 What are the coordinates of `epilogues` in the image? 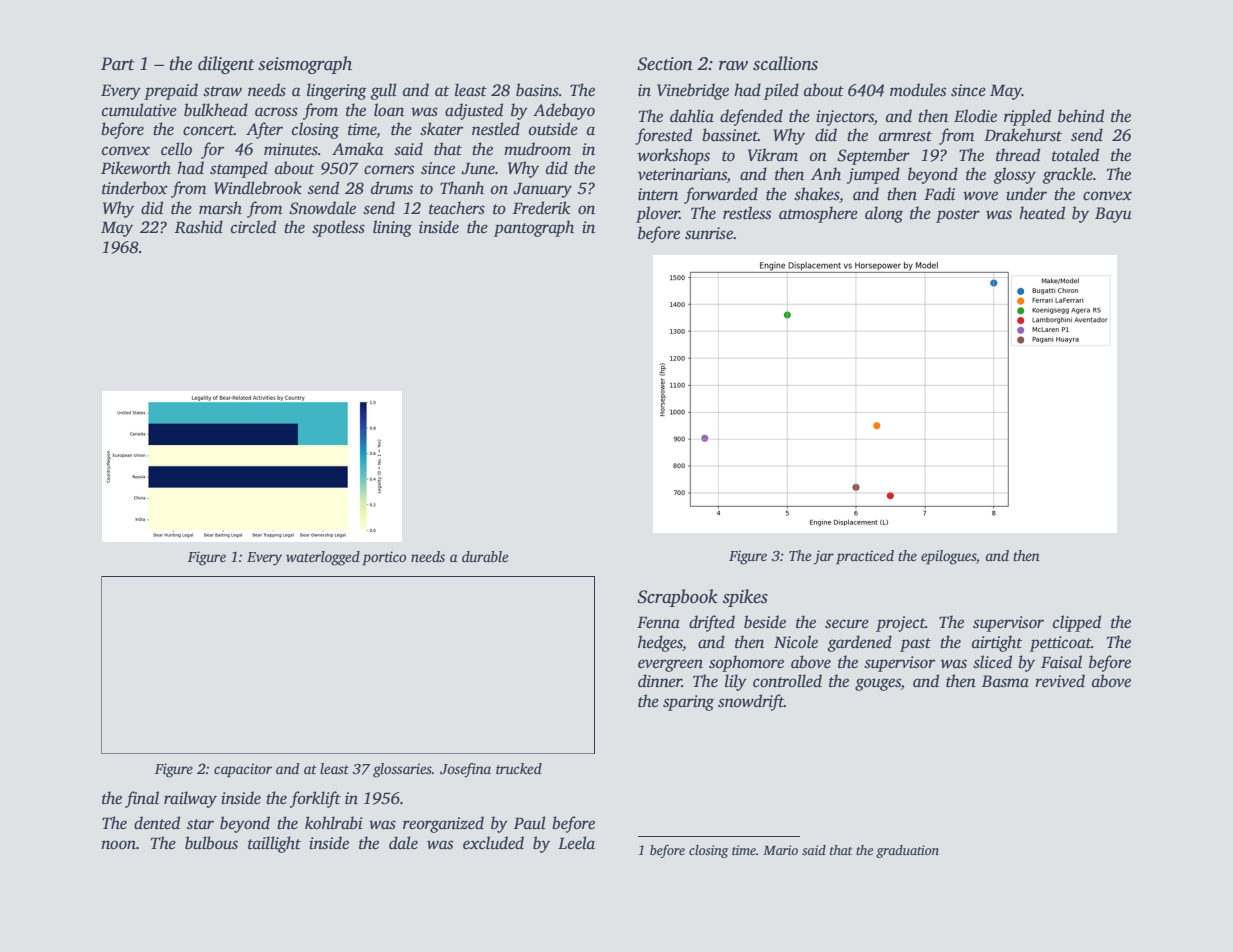 It's located at (948, 557).
